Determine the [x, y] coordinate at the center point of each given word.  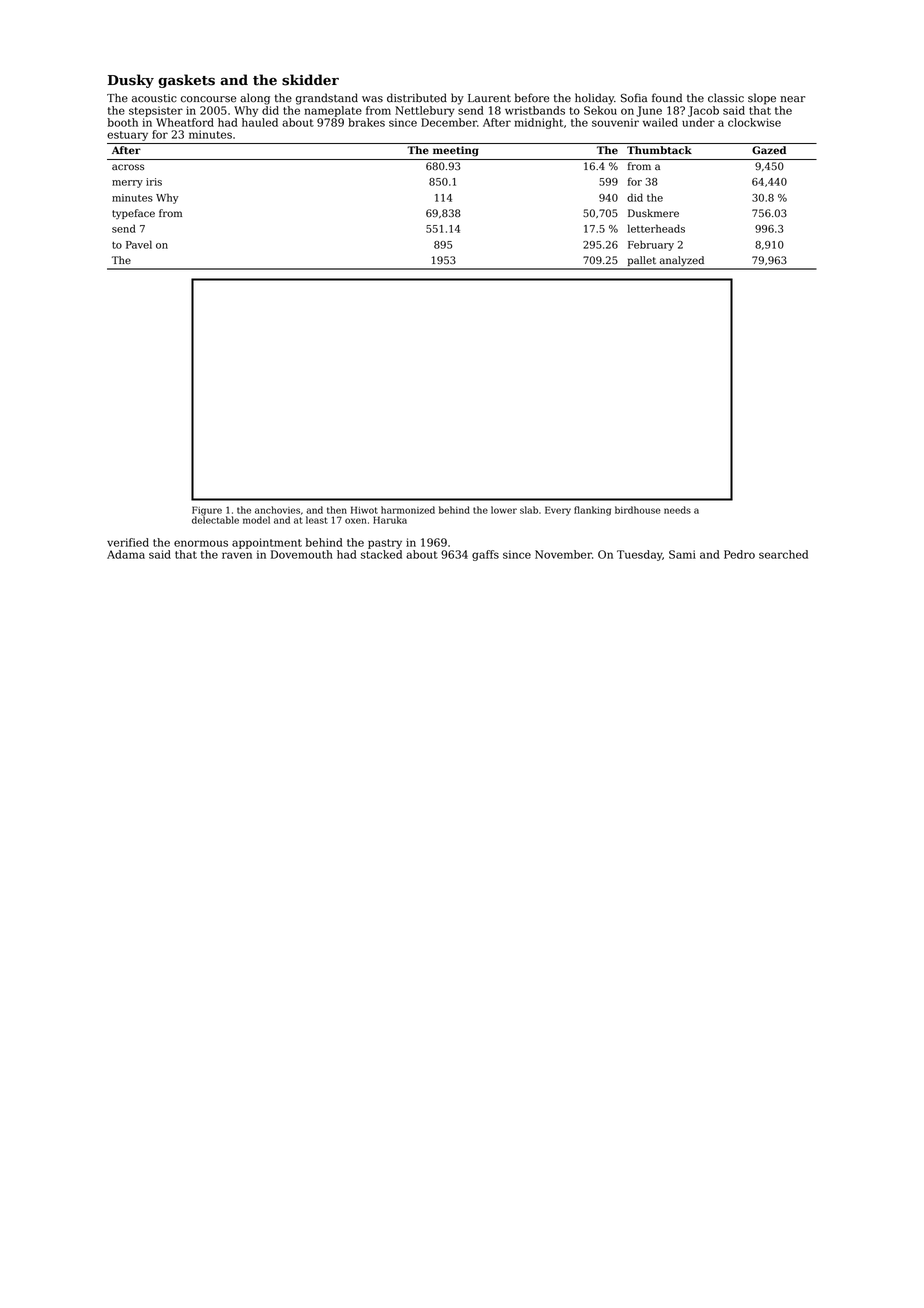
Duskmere [653, 213]
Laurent [489, 98]
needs [677, 510]
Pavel [139, 244]
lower [504, 510]
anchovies [277, 510]
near [792, 99]
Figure [207, 511]
